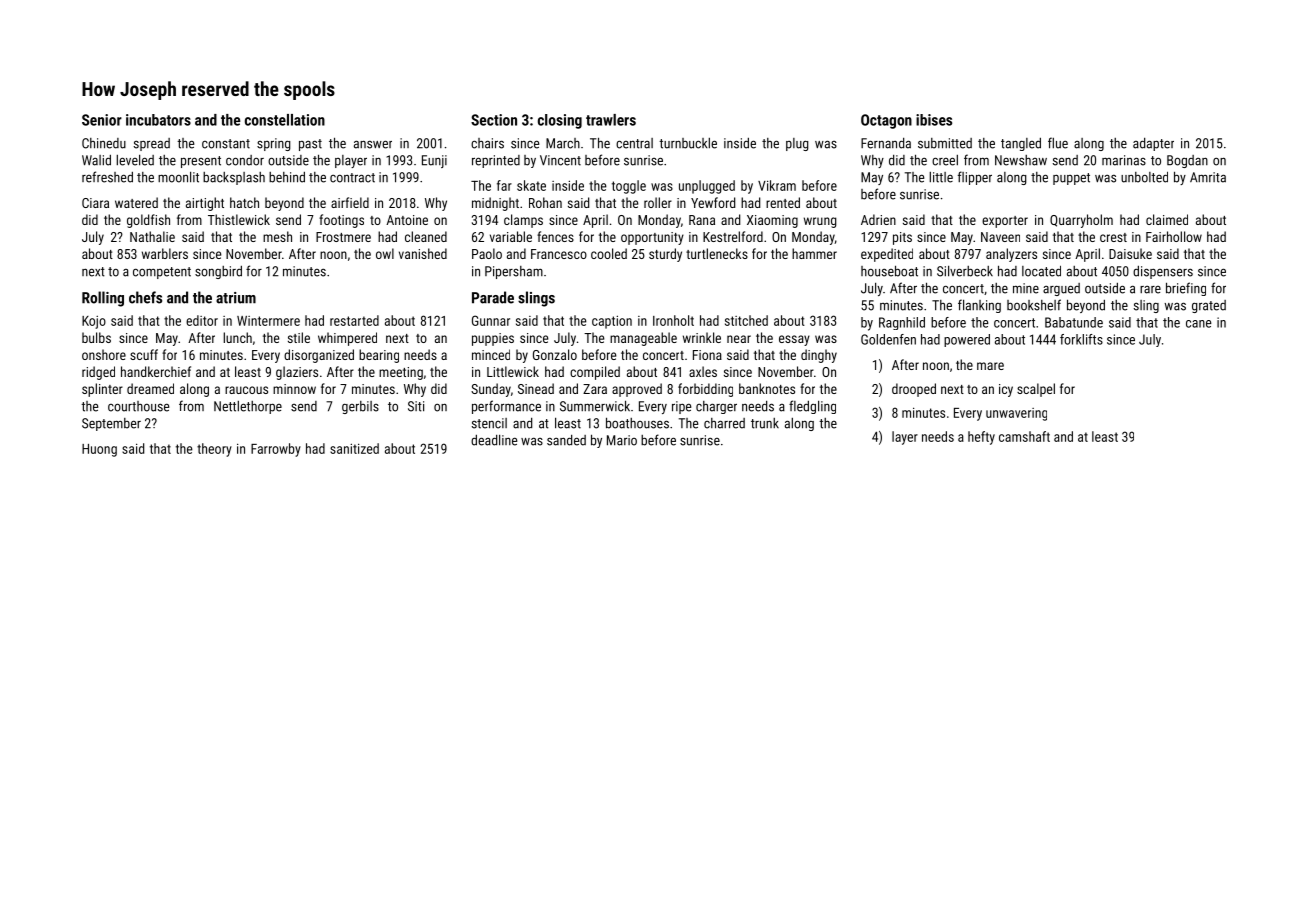  Describe the element at coordinates (746, 320) in the screenshot. I see `stitched` at that location.
